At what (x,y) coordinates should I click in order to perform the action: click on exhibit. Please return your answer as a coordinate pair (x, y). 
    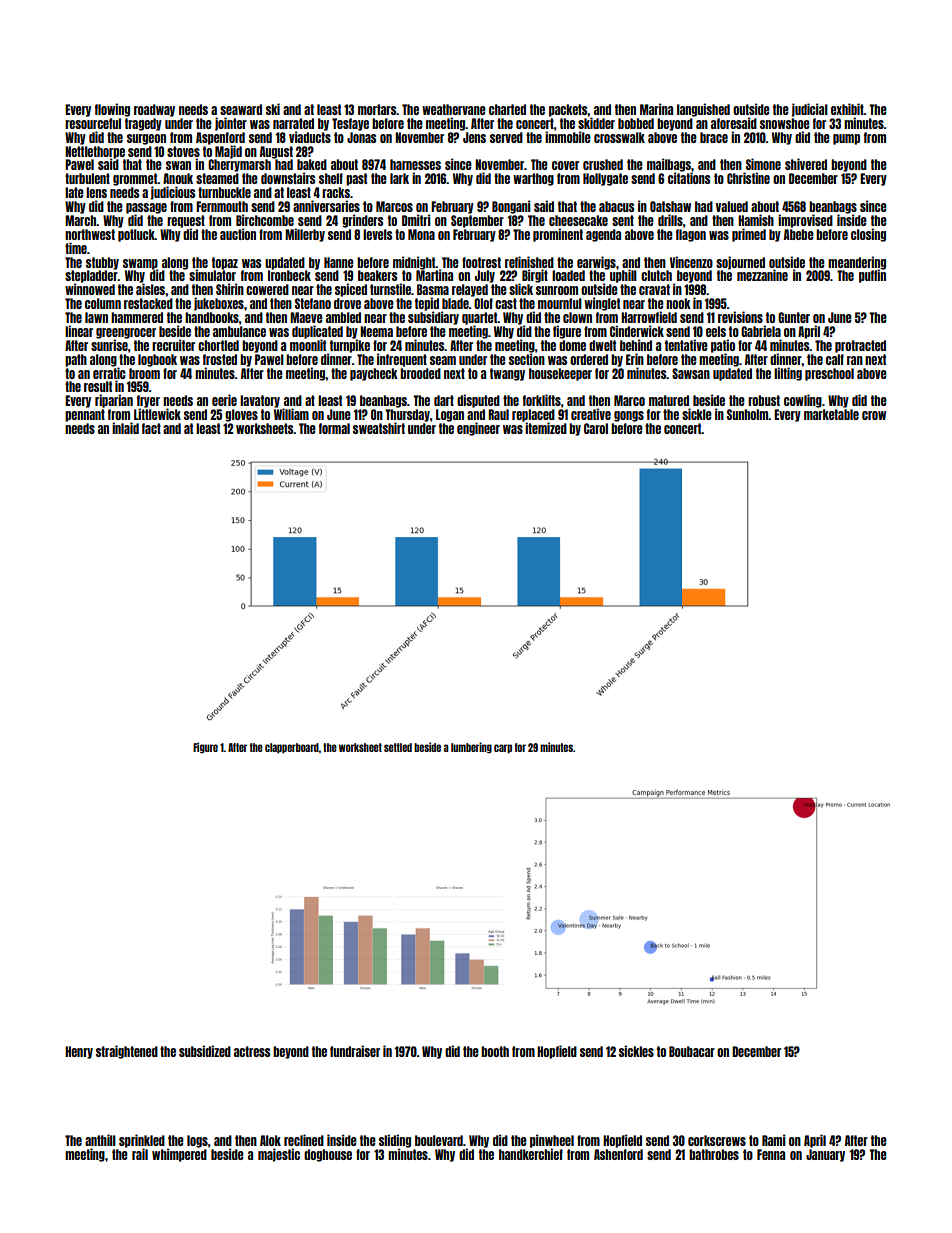
    Looking at the image, I should click on (847, 109).
